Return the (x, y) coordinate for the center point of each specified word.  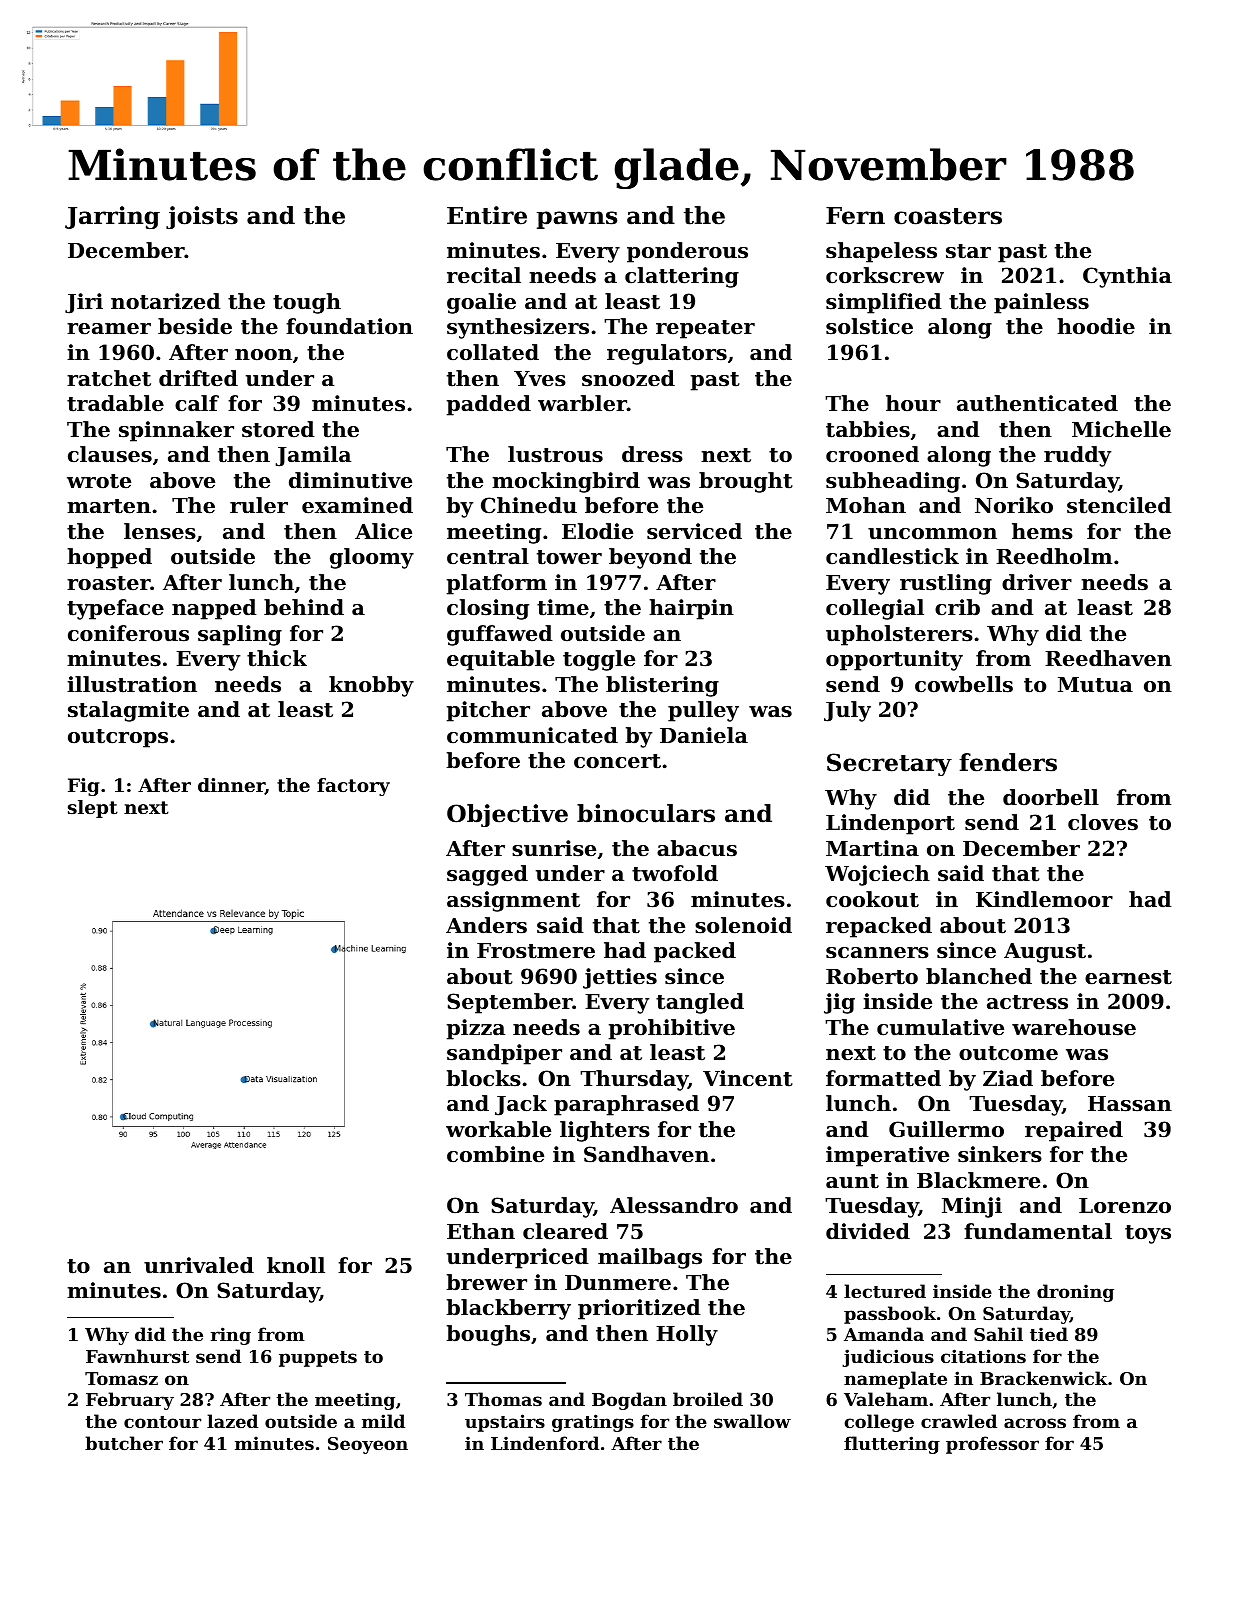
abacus (697, 848)
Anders (486, 925)
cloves (1103, 822)
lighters (605, 1131)
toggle (599, 660)
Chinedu (529, 505)
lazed (232, 1421)
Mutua (1095, 685)
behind (304, 607)
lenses (160, 531)
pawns (577, 220)
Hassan (1130, 1104)
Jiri (84, 303)
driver (1037, 582)
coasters (948, 216)
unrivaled (199, 1265)
